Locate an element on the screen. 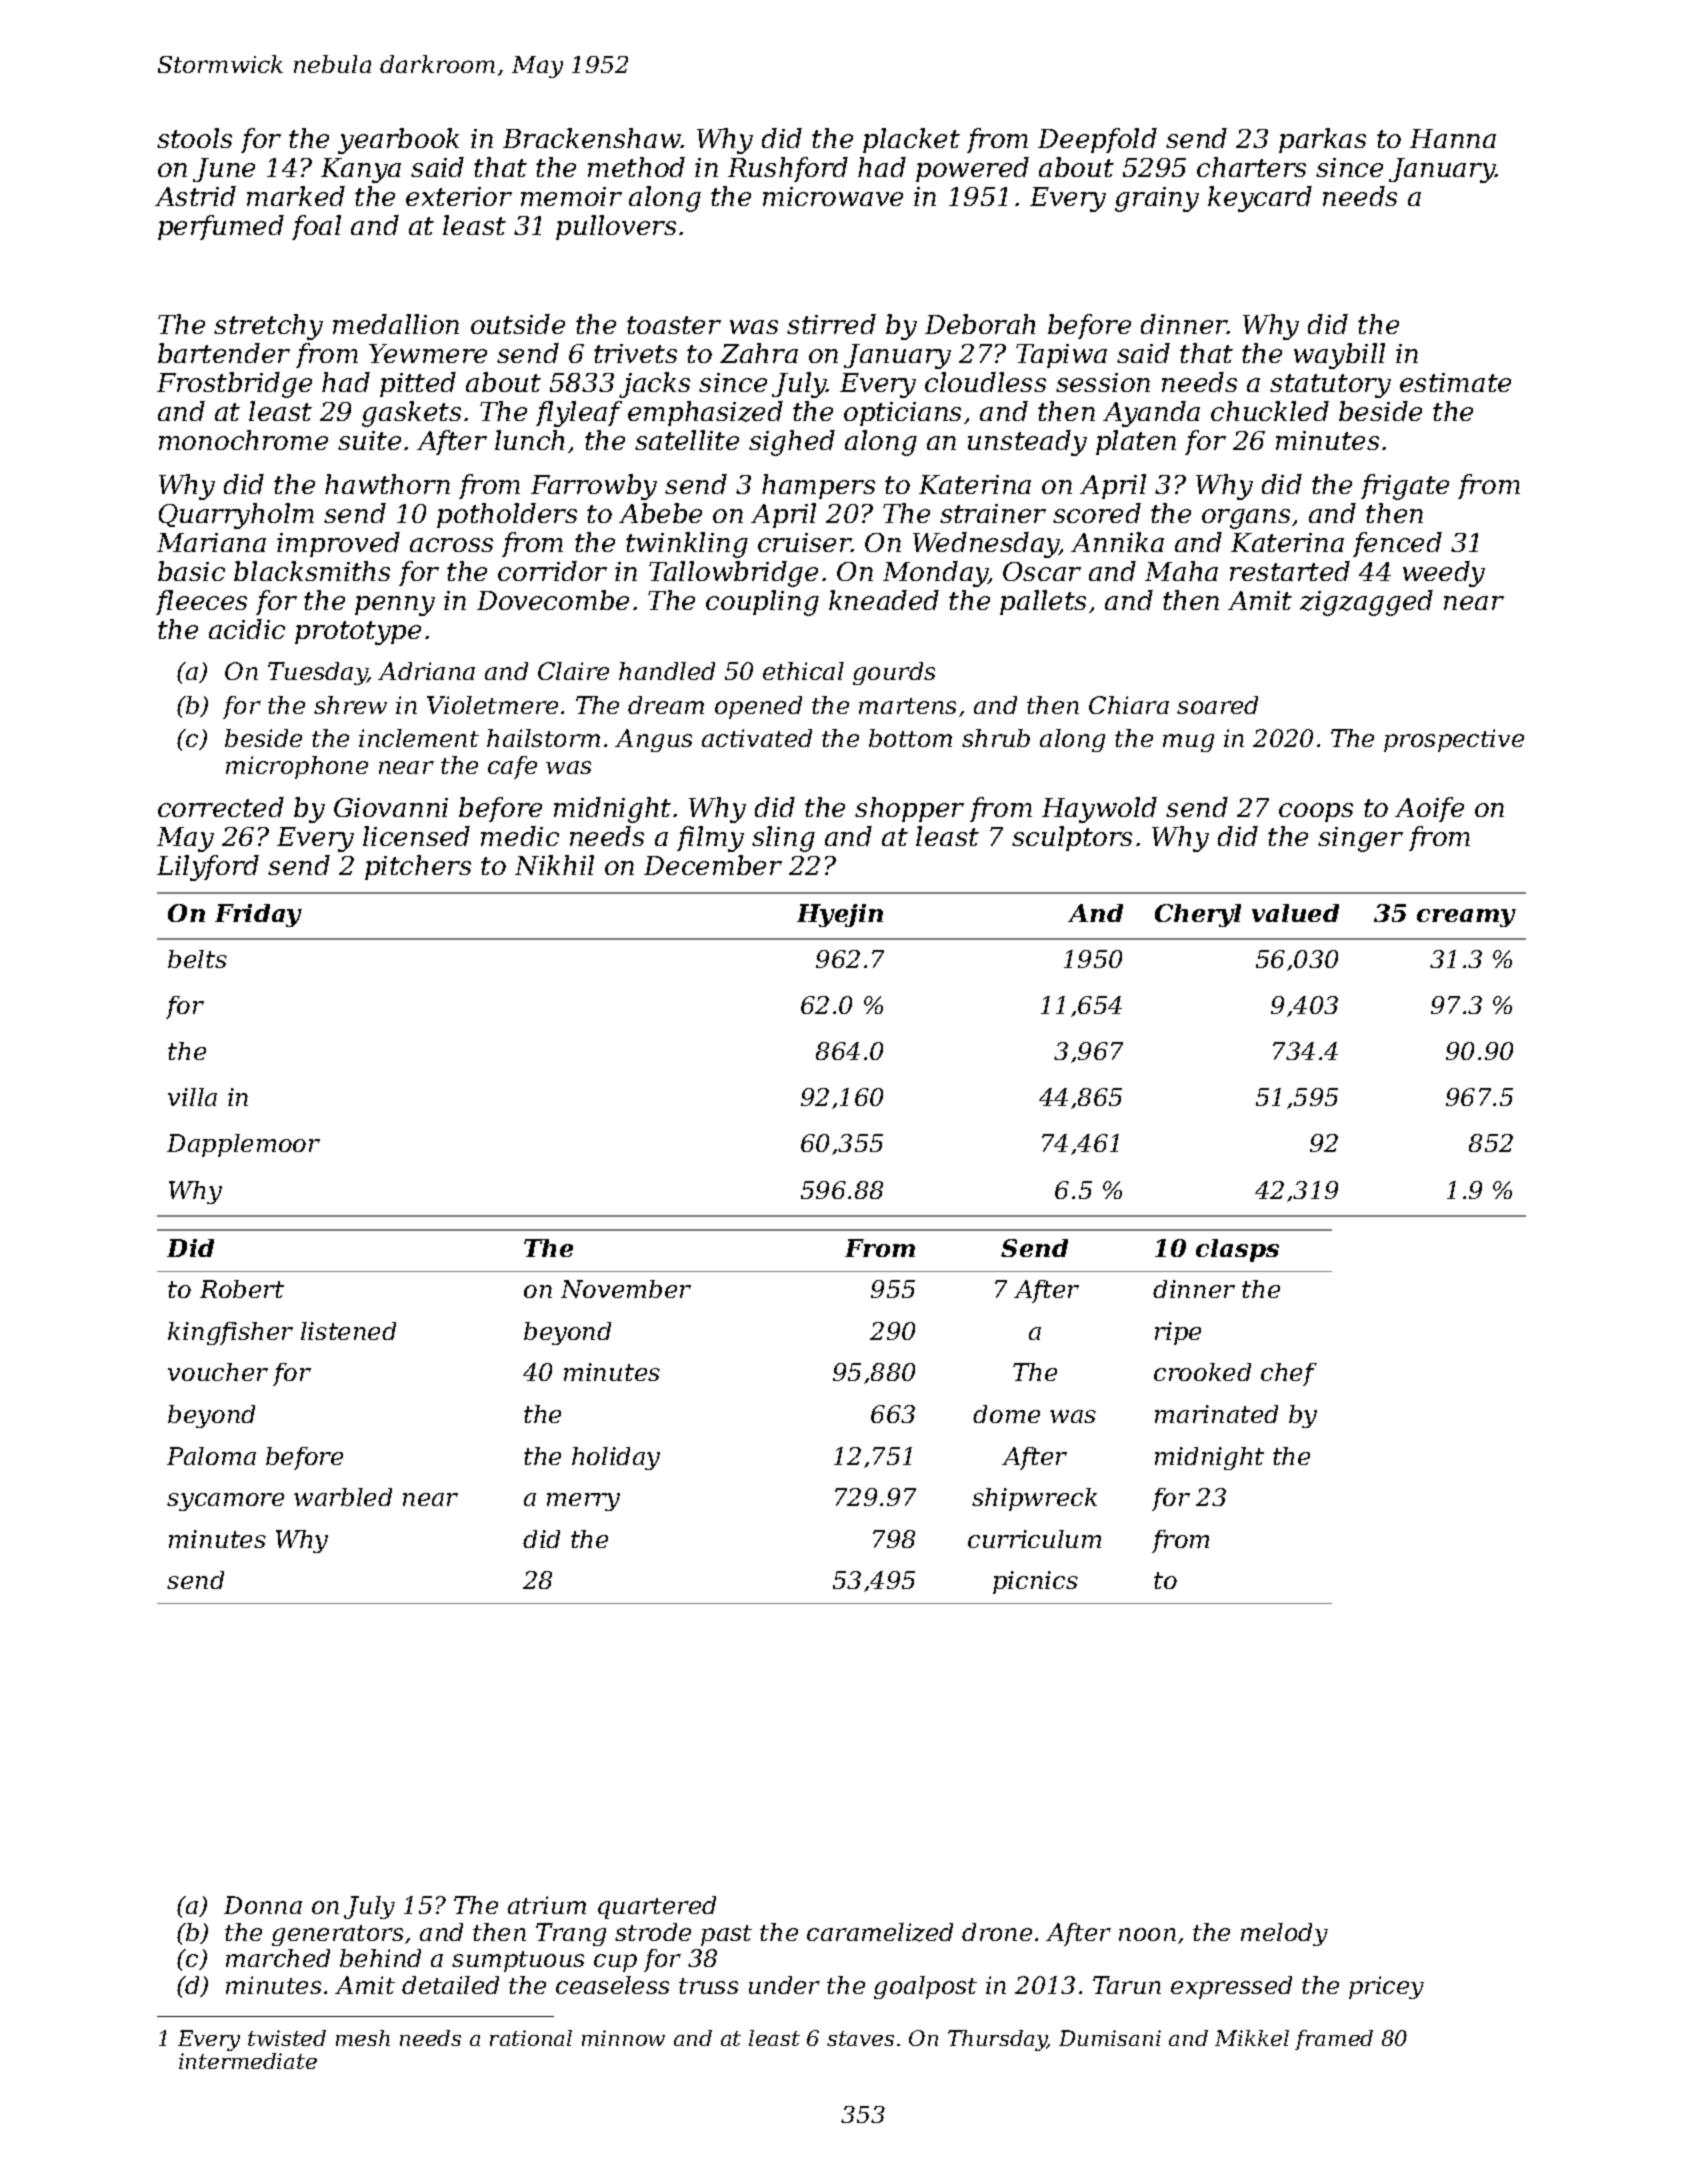  medallion is located at coordinates (396, 324).
